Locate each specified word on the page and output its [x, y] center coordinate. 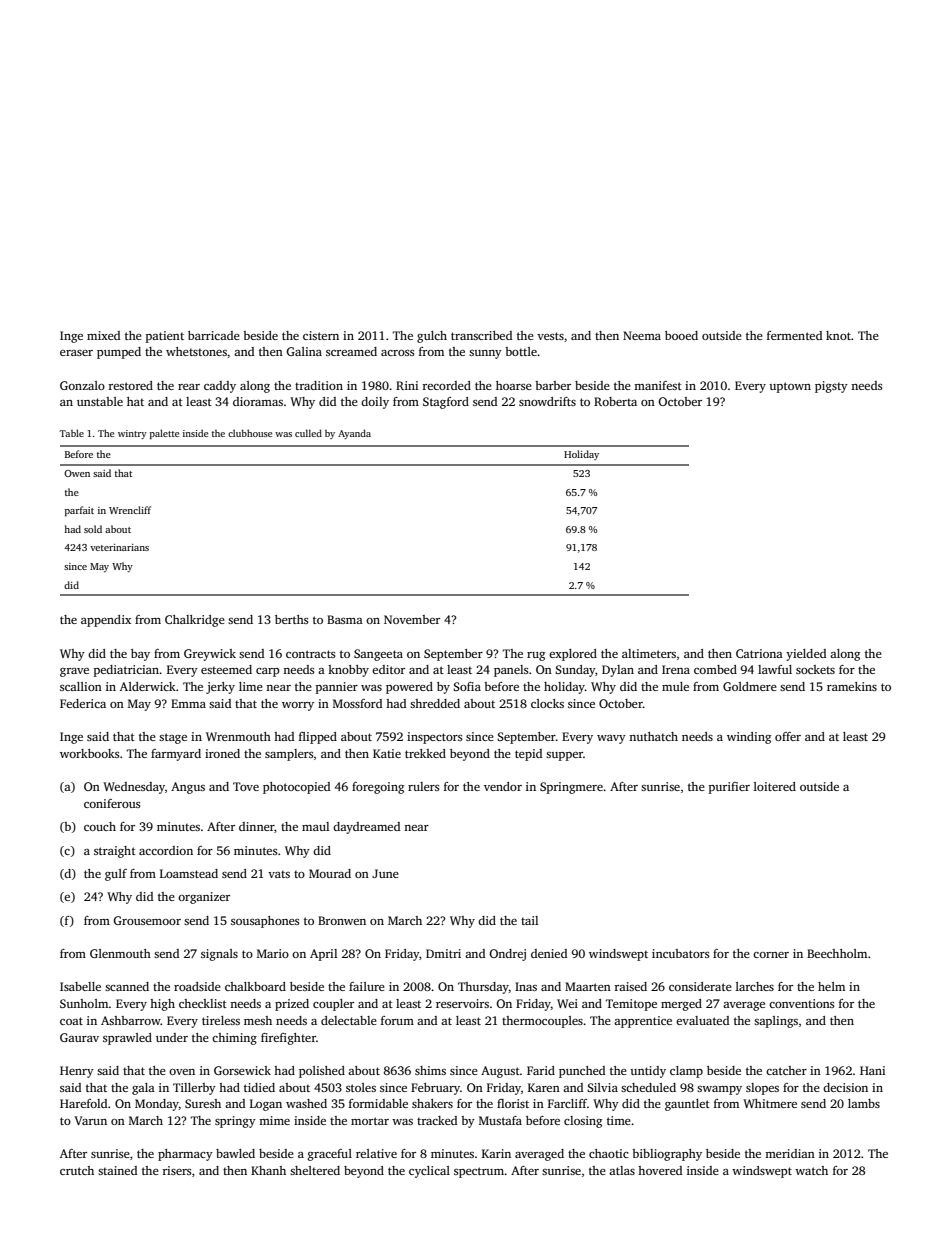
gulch [432, 337]
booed [681, 335]
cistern [321, 335]
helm [831, 986]
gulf [116, 875]
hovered [660, 1170]
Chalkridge [195, 621]
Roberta [615, 401]
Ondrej [507, 955]
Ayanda [354, 434]
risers [177, 1170]
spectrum [479, 1172]
